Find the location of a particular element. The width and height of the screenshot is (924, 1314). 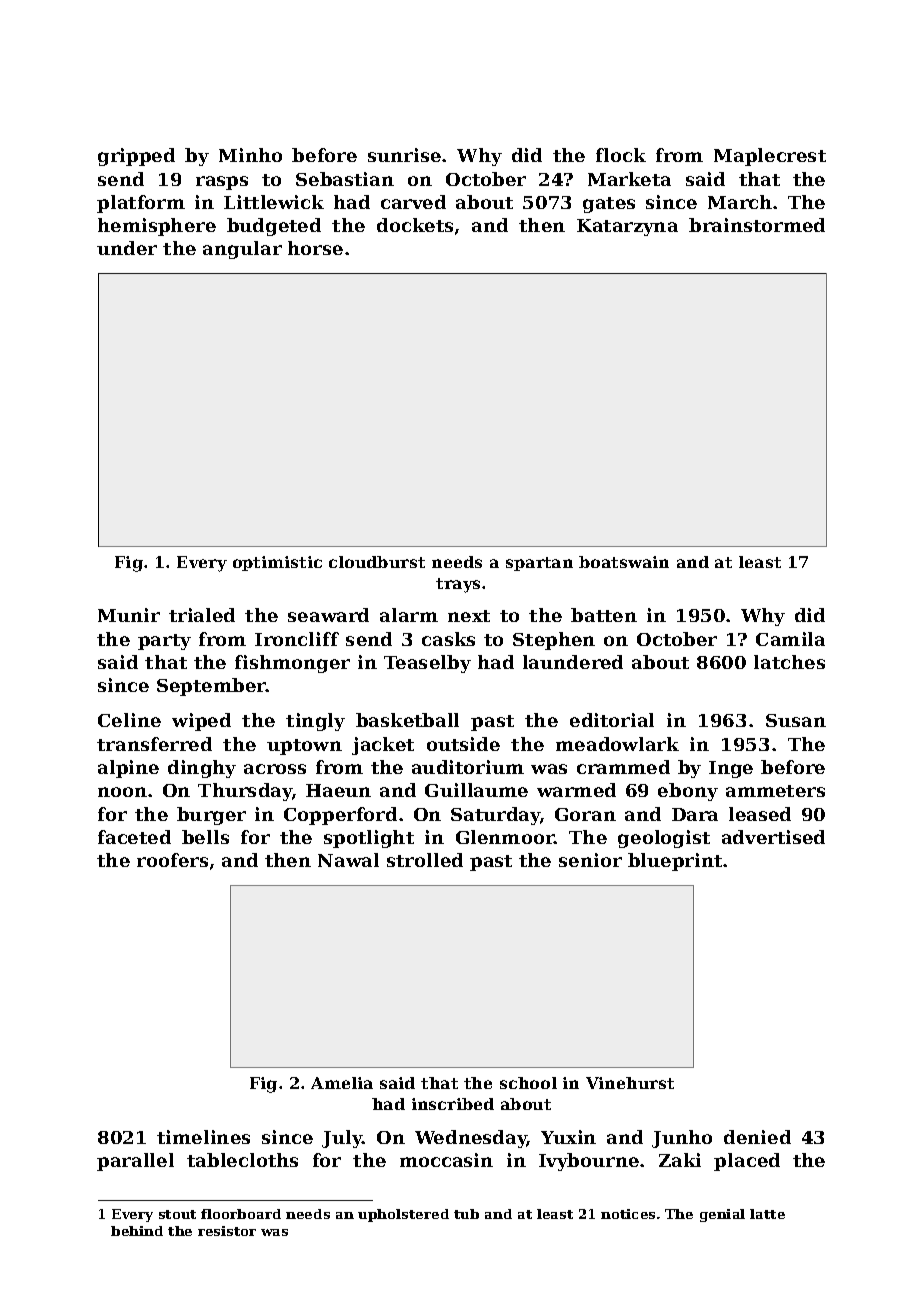

behind is located at coordinates (137, 1231).
